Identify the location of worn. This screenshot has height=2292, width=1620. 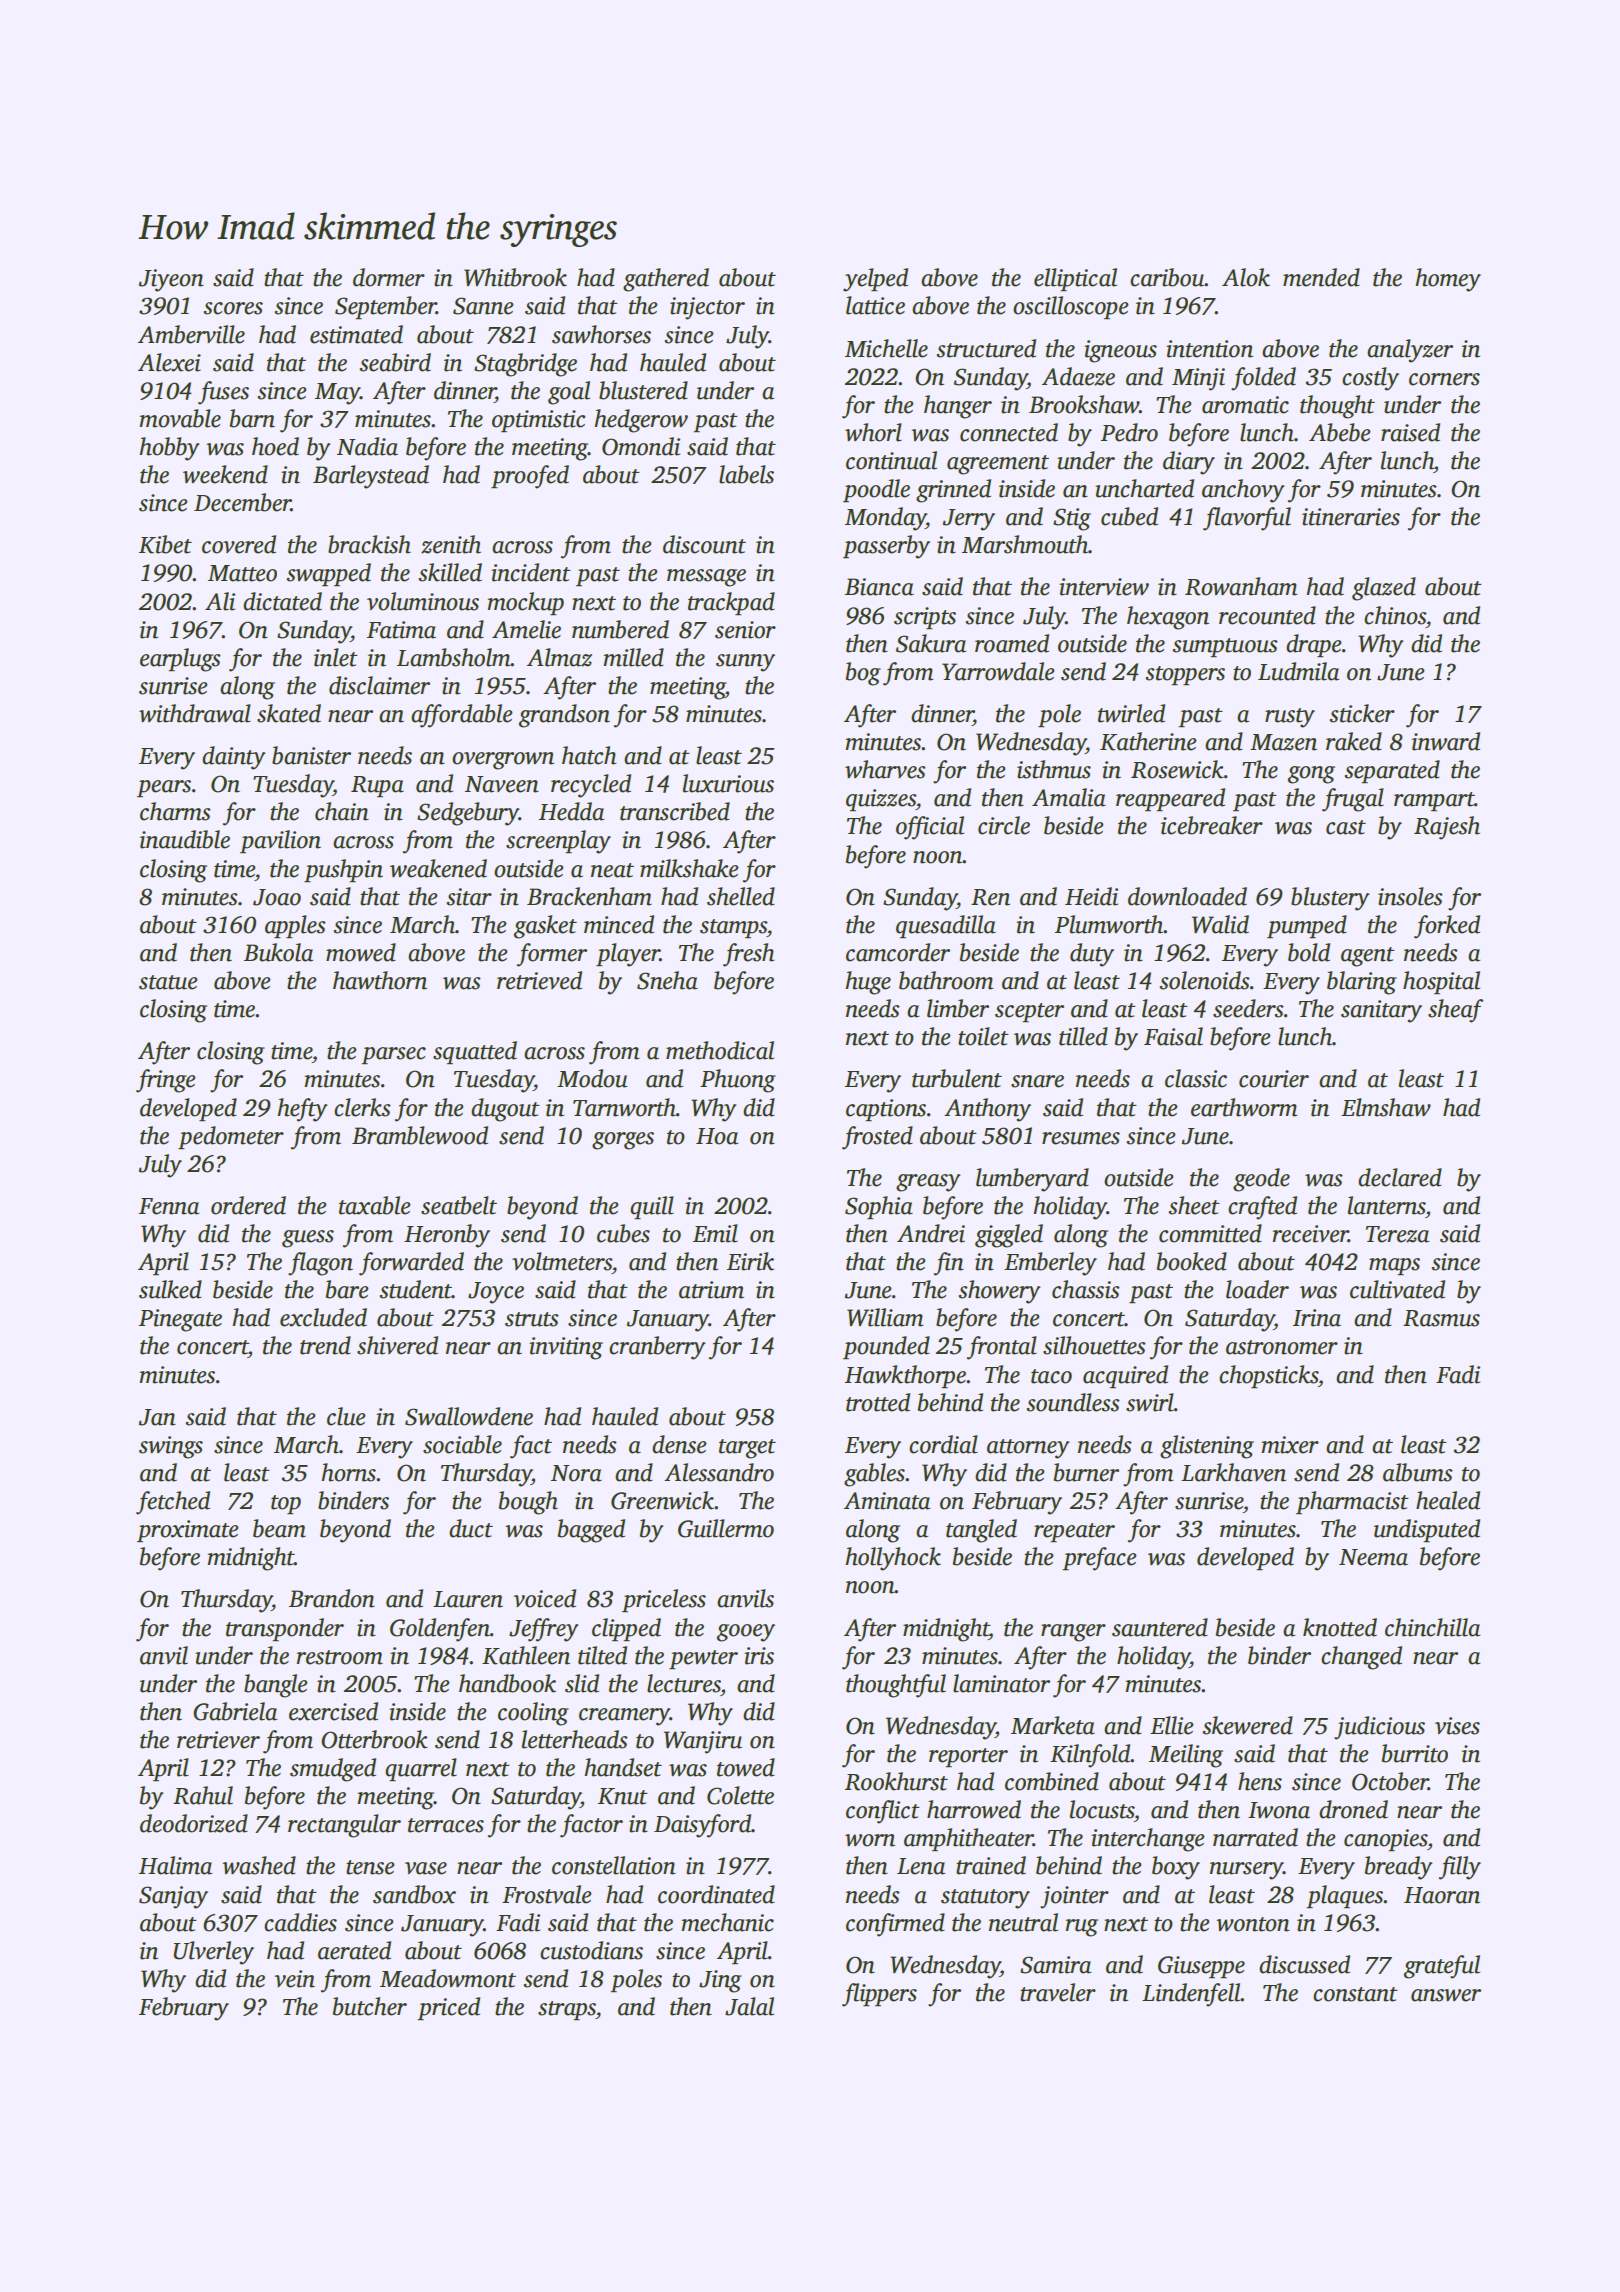
(870, 1840).
